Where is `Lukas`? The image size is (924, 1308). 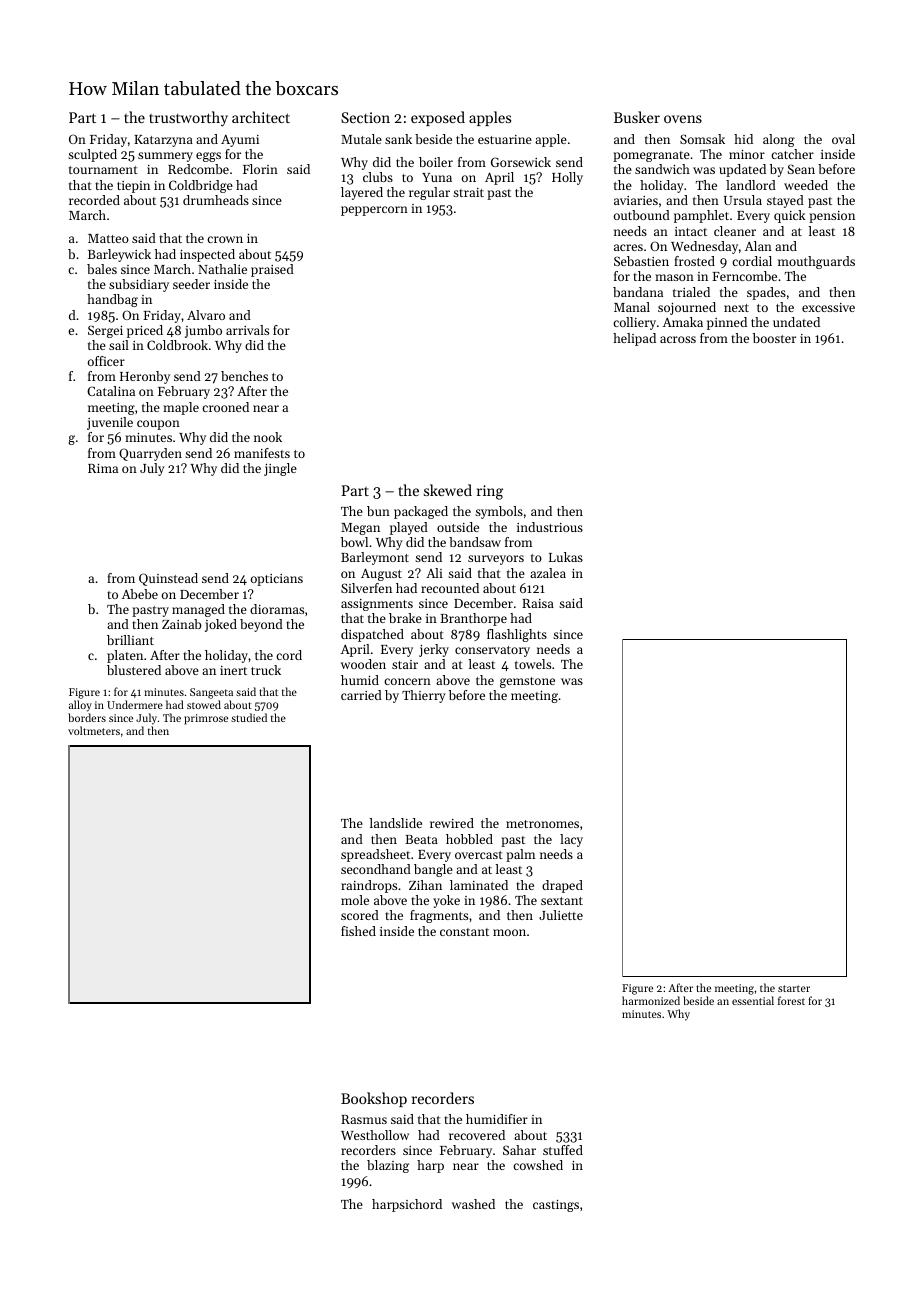
Lukas is located at coordinates (566, 557).
